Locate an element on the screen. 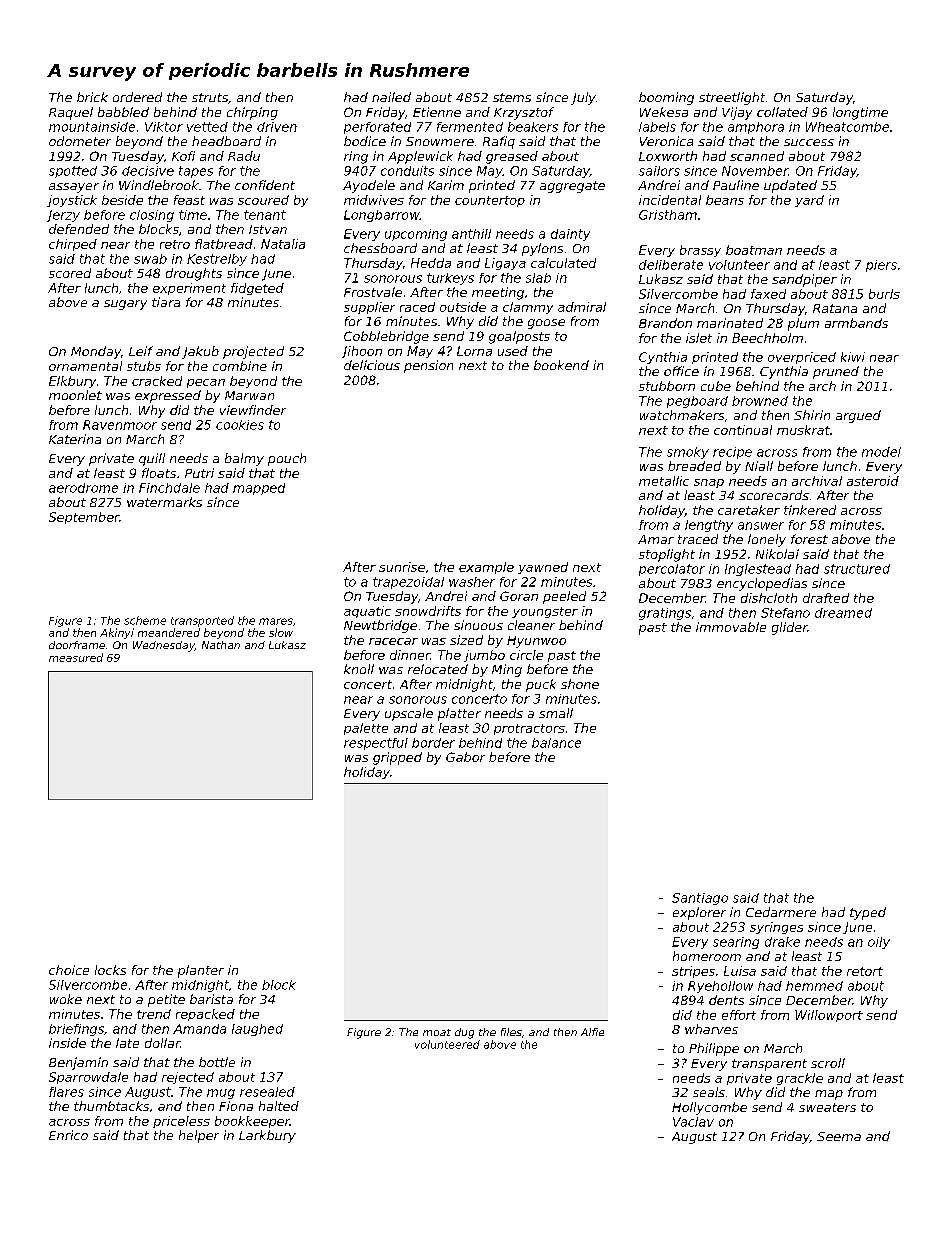 This screenshot has height=1233, width=952. pouch is located at coordinates (287, 459).
